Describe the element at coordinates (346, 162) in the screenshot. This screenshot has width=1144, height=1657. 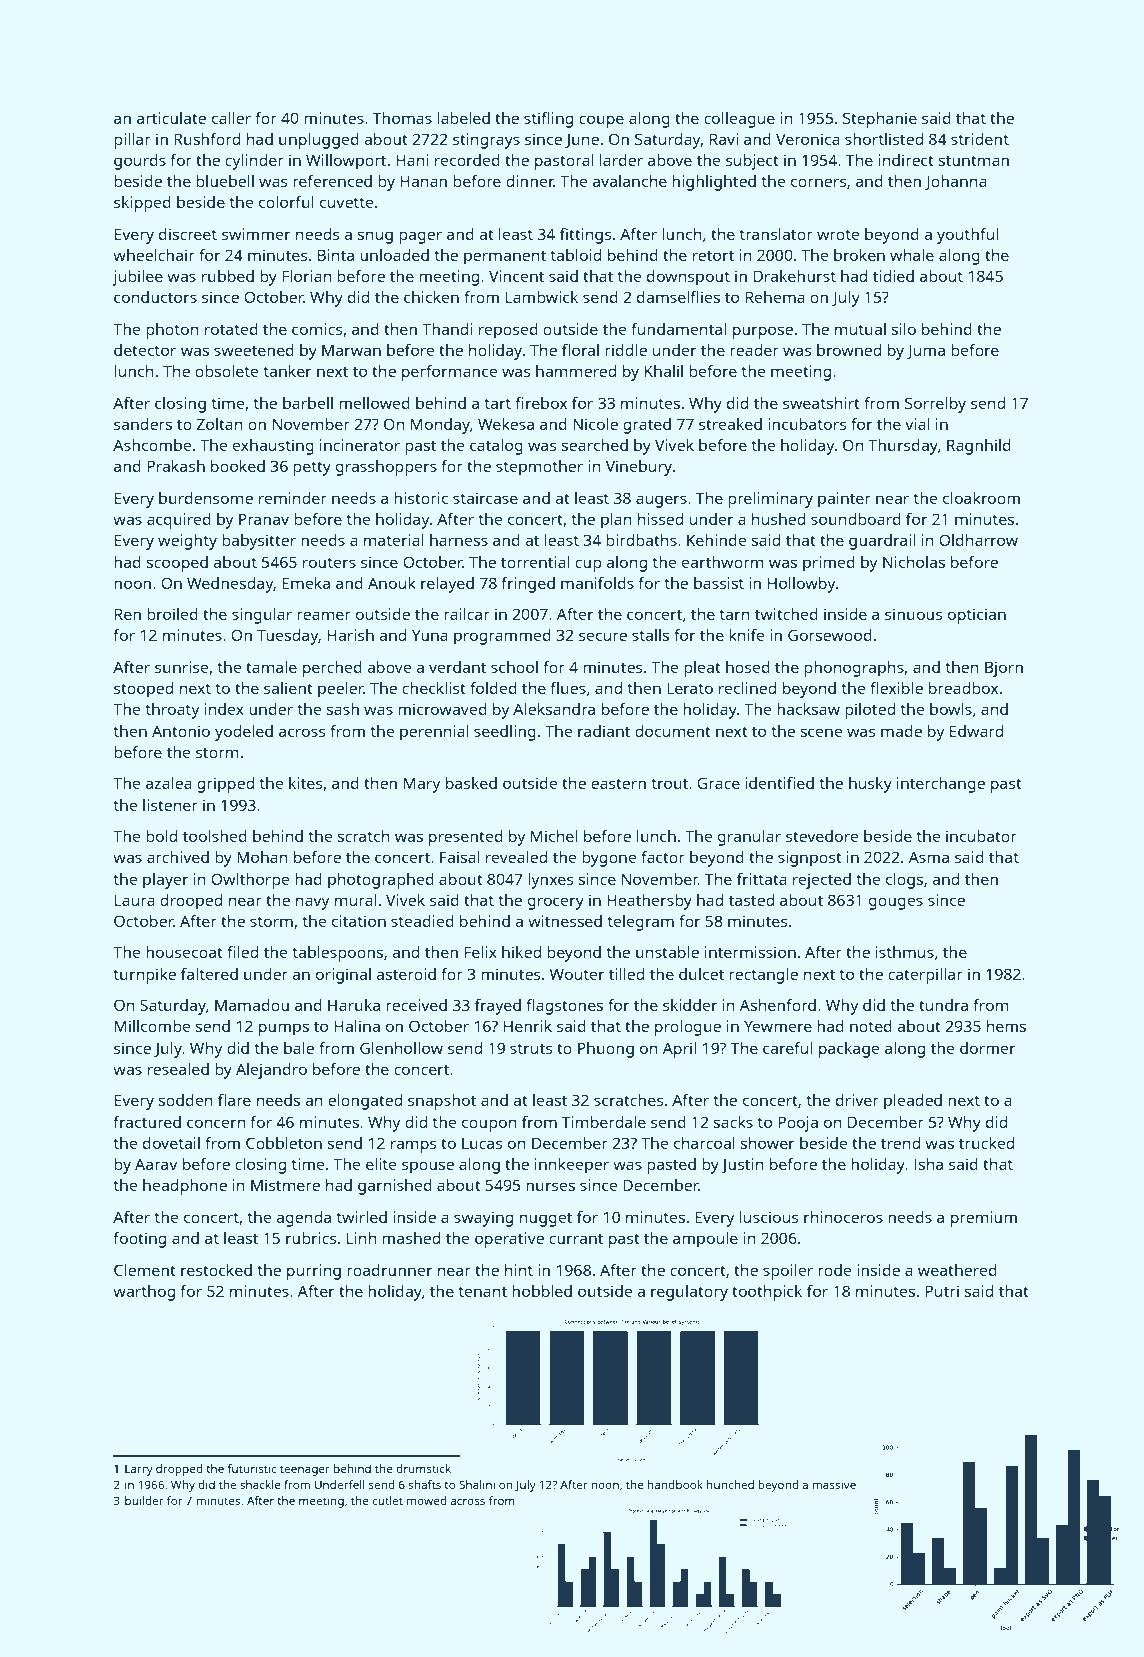
I see `Willowport` at that location.
